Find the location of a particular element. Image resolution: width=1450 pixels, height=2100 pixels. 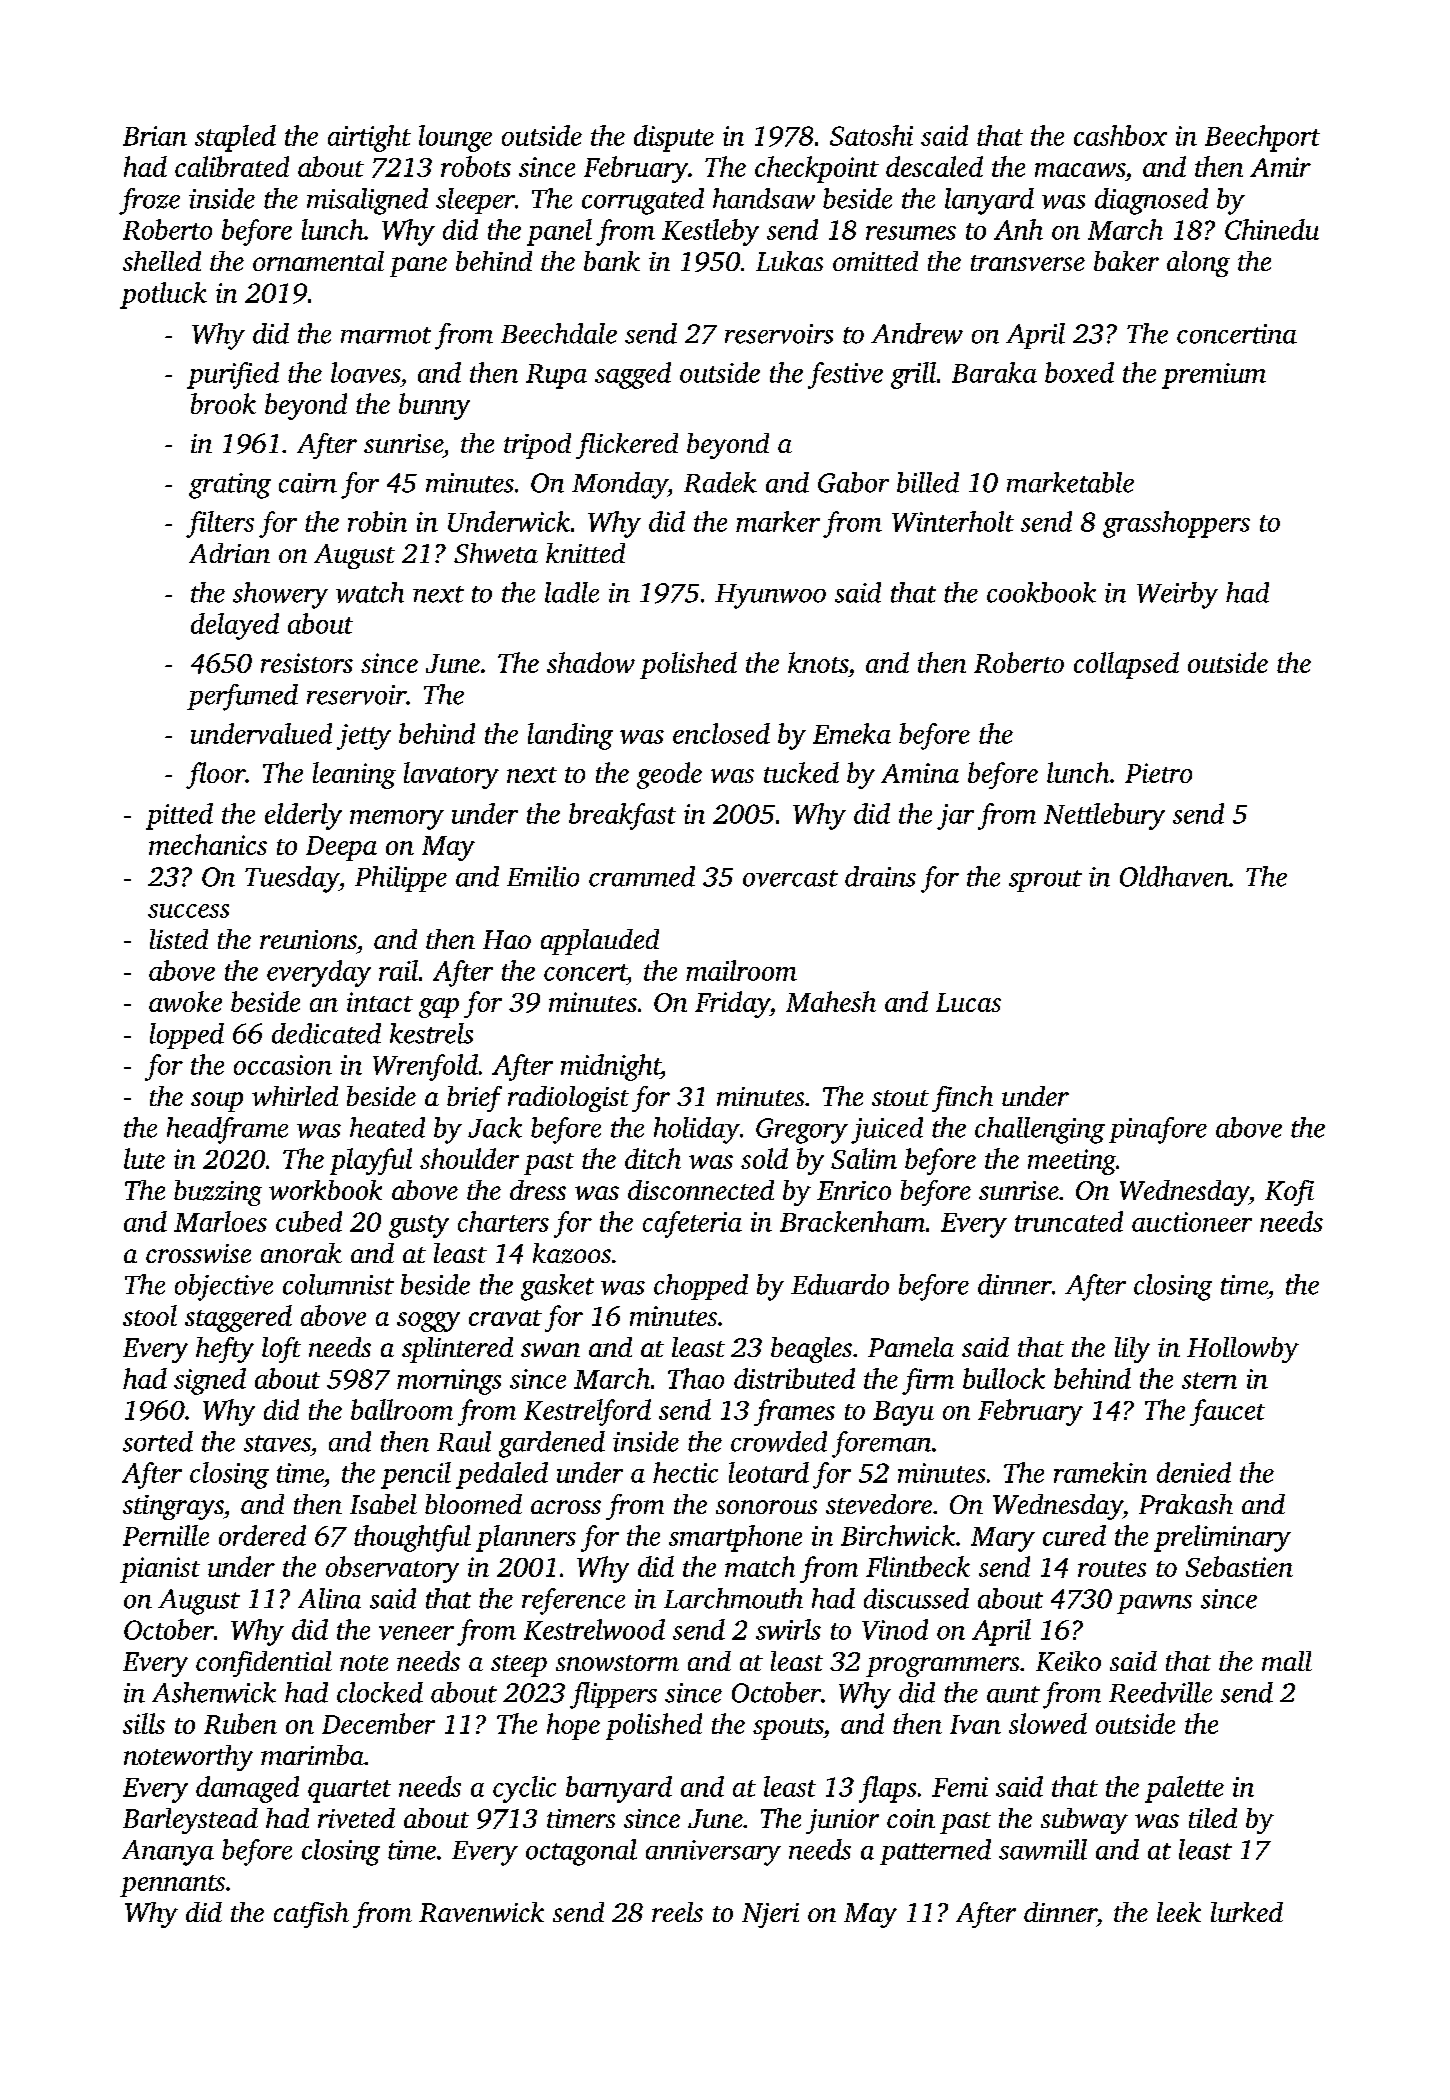

holiday is located at coordinates (697, 1130).
